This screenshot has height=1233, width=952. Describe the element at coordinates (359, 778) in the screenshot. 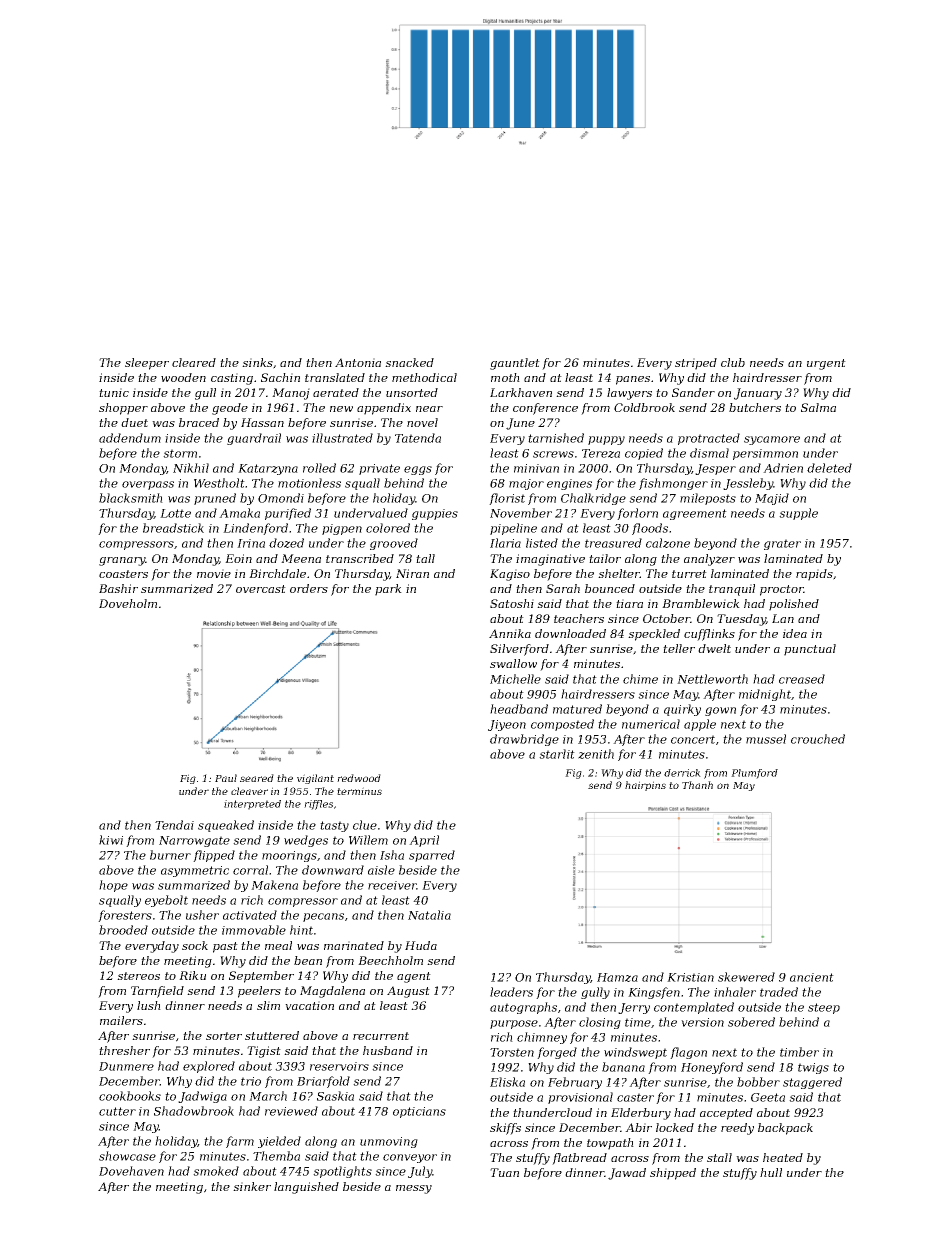

I see `redwood` at that location.
